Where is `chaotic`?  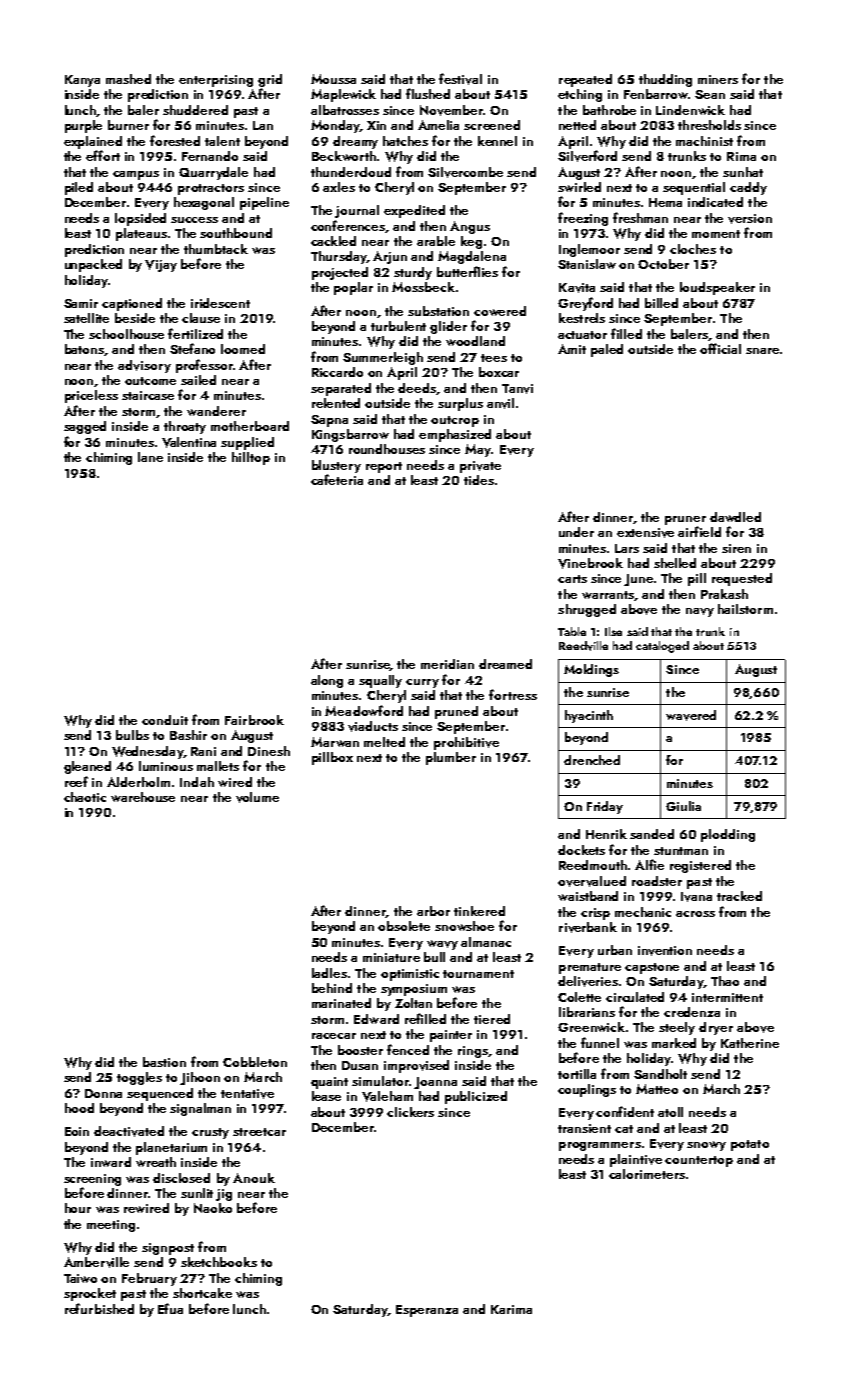
chaotic is located at coordinates (85, 797).
